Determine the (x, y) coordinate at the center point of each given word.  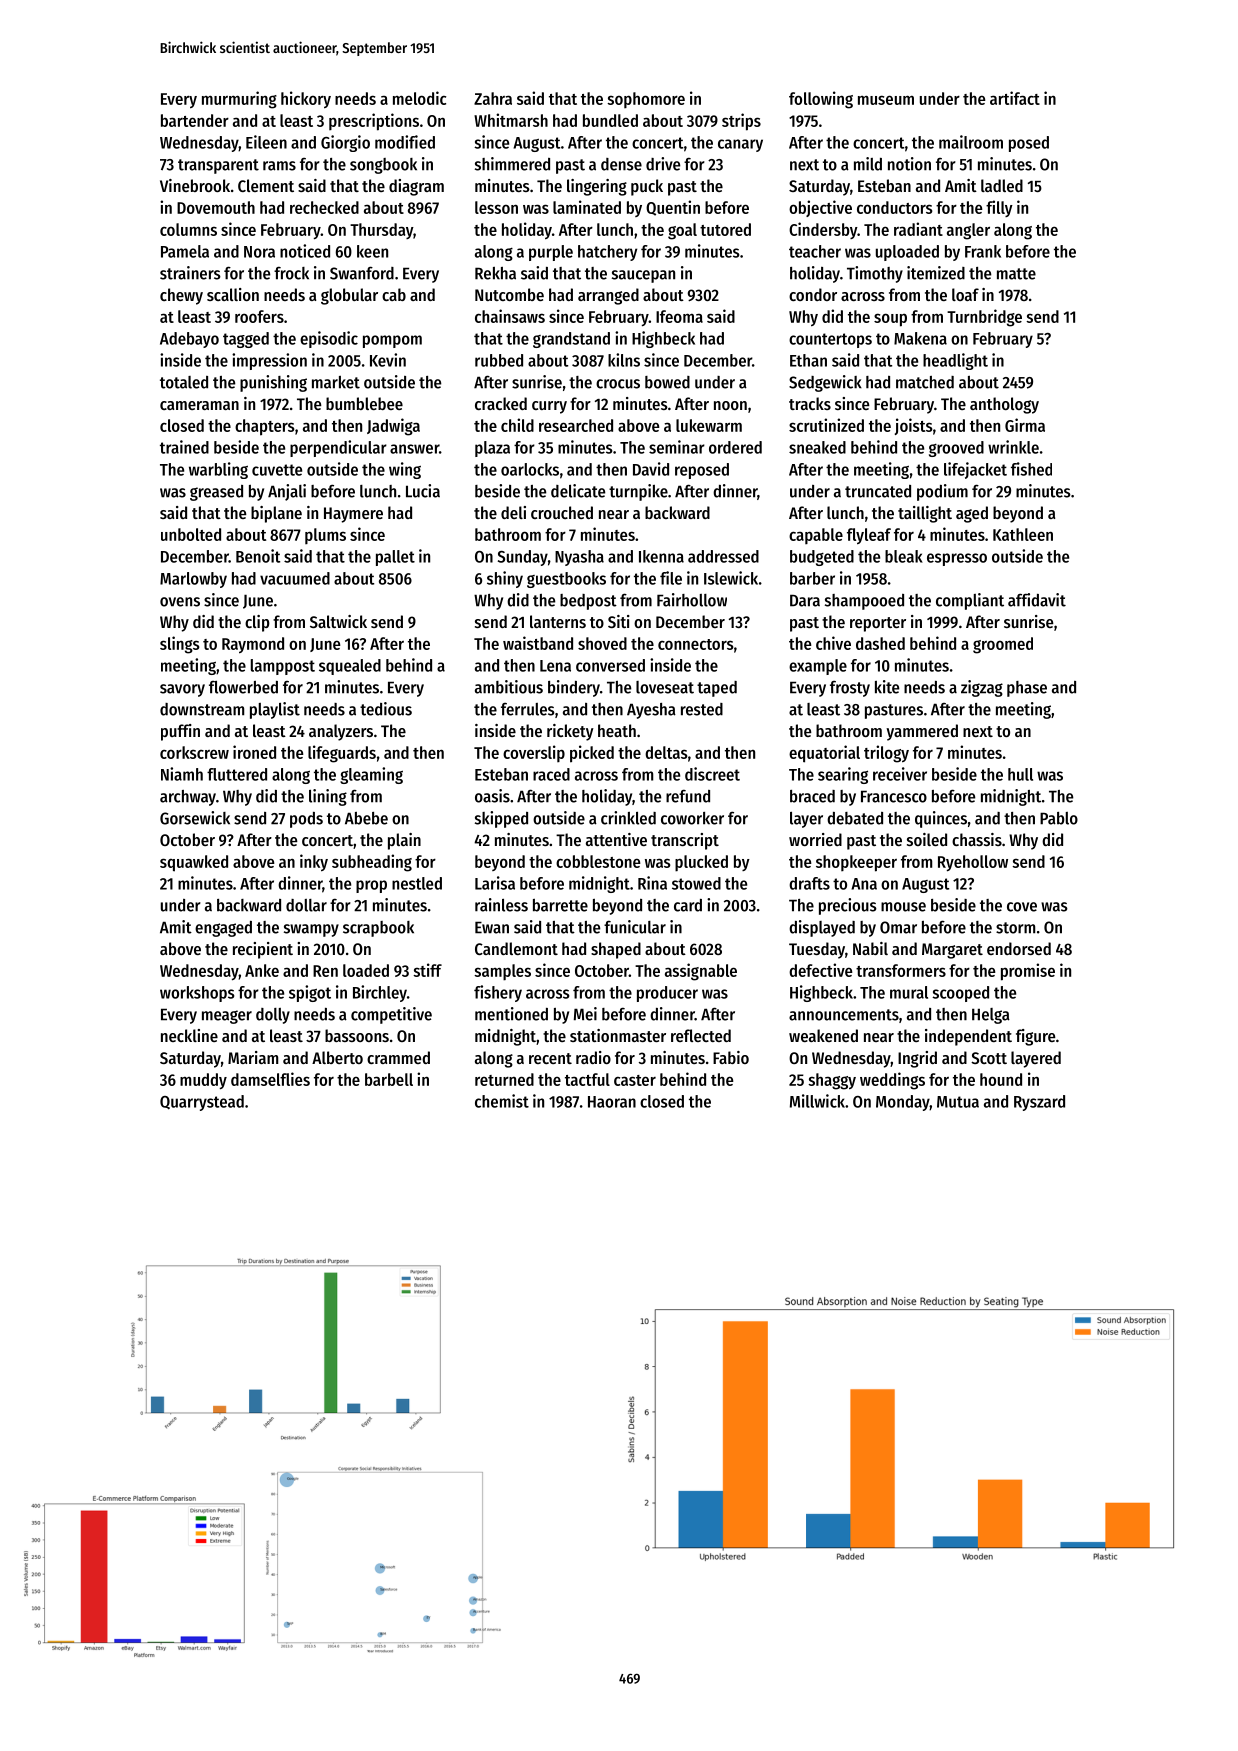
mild (868, 164)
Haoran (612, 1102)
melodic (419, 98)
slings (180, 645)
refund (688, 796)
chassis (977, 839)
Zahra (493, 98)
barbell (389, 1079)
